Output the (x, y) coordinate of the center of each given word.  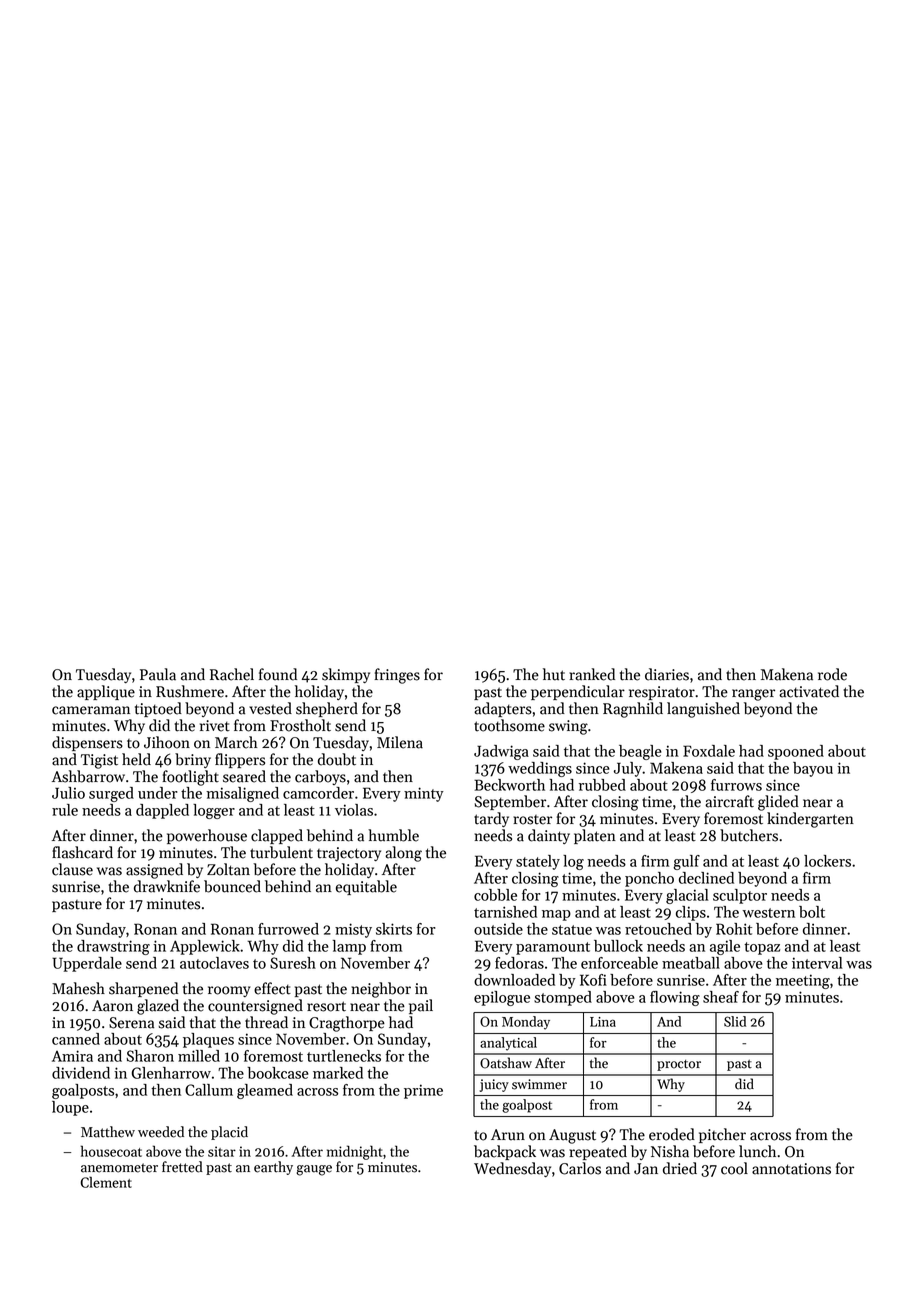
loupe (70, 1108)
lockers (827, 861)
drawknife (167, 886)
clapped (277, 836)
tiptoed (158, 709)
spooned (796, 752)
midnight (354, 1152)
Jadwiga (501, 752)
